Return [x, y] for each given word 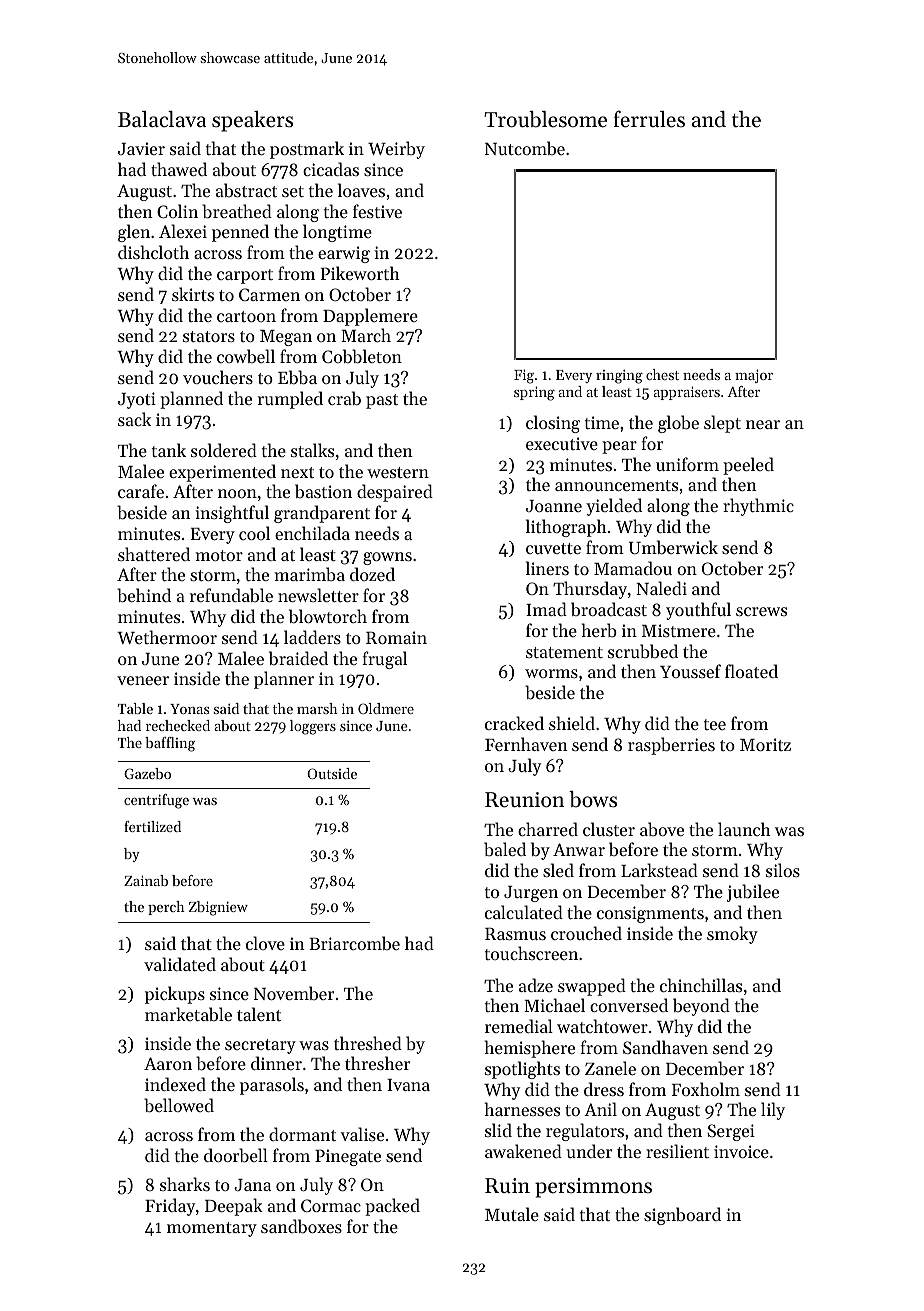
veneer [143, 680]
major [754, 376]
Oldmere [386, 708]
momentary [212, 1229]
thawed [179, 169]
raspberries [671, 746]
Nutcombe [525, 148]
